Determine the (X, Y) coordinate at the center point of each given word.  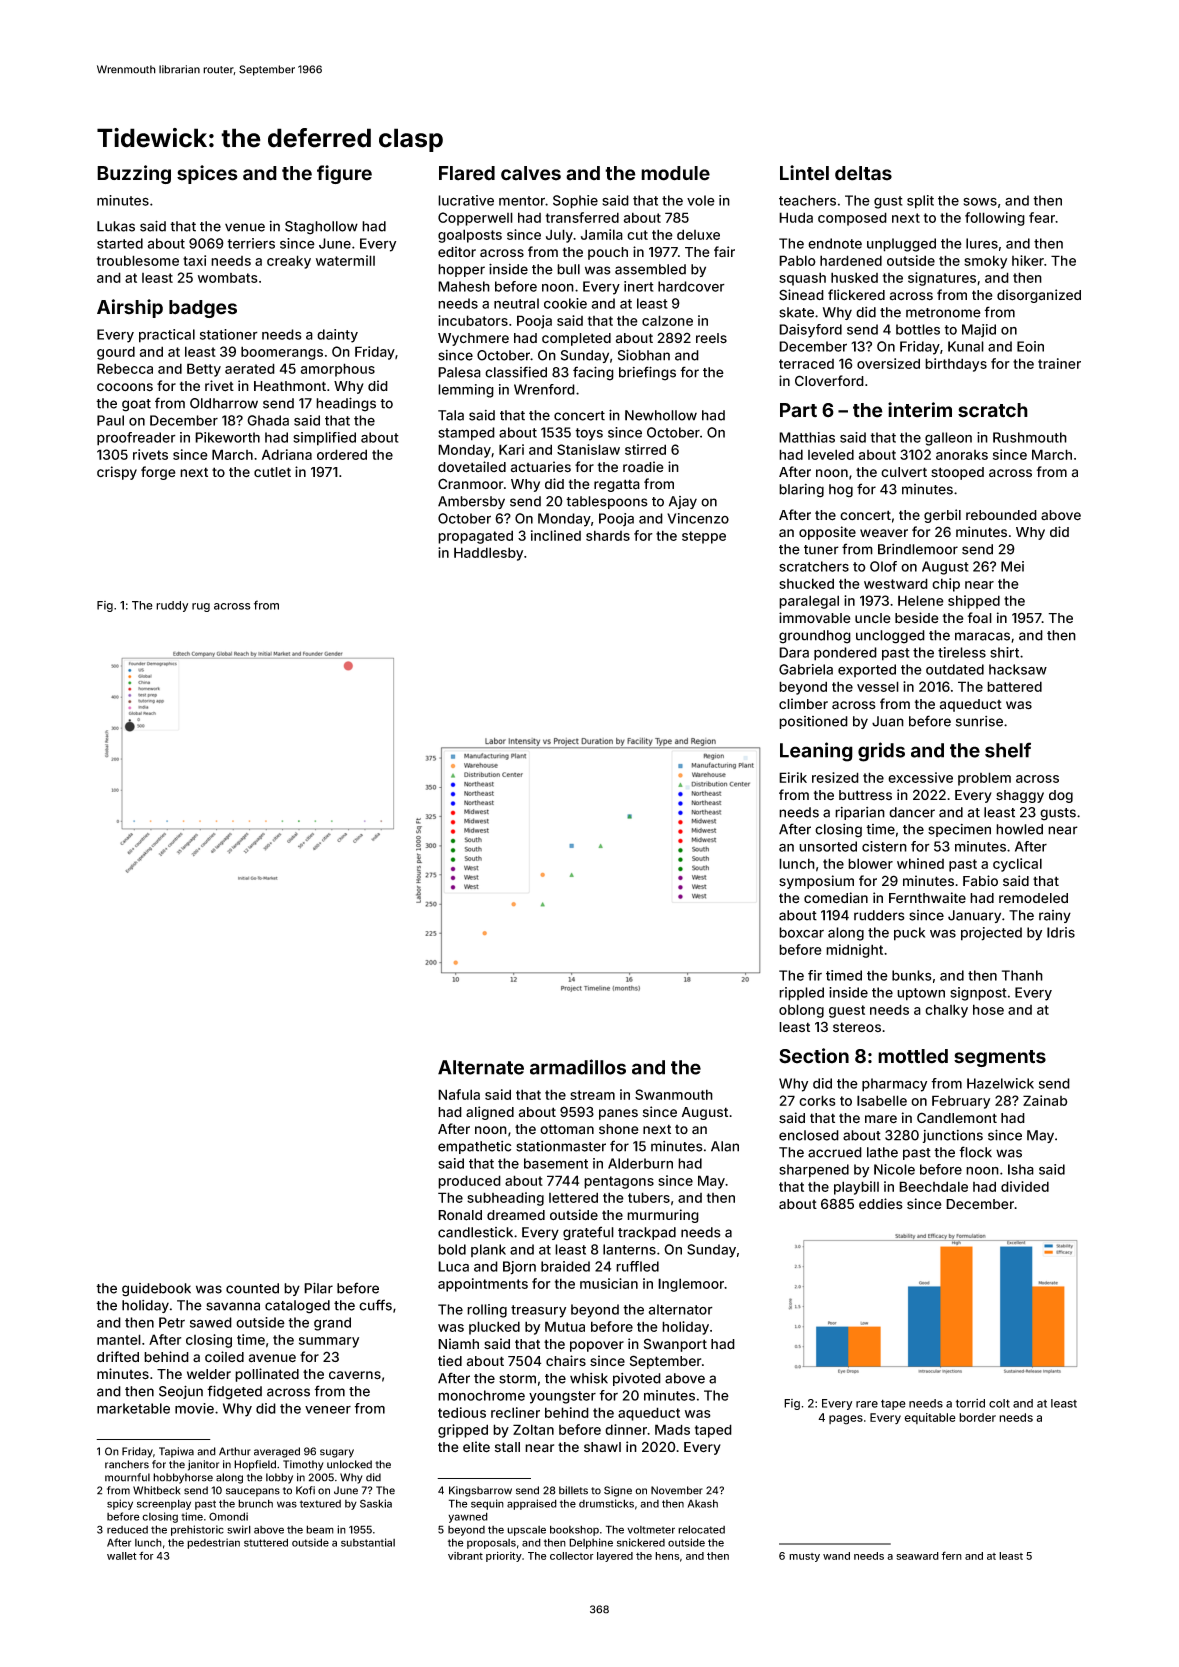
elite (476, 1447)
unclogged (890, 637)
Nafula (459, 1094)
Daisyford (810, 331)
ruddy (172, 606)
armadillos (578, 1067)
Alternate (481, 1067)
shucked (806, 583)
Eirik (793, 777)
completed (576, 339)
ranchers (127, 1464)
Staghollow (321, 228)
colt (999, 1403)
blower (870, 863)
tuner (821, 550)
